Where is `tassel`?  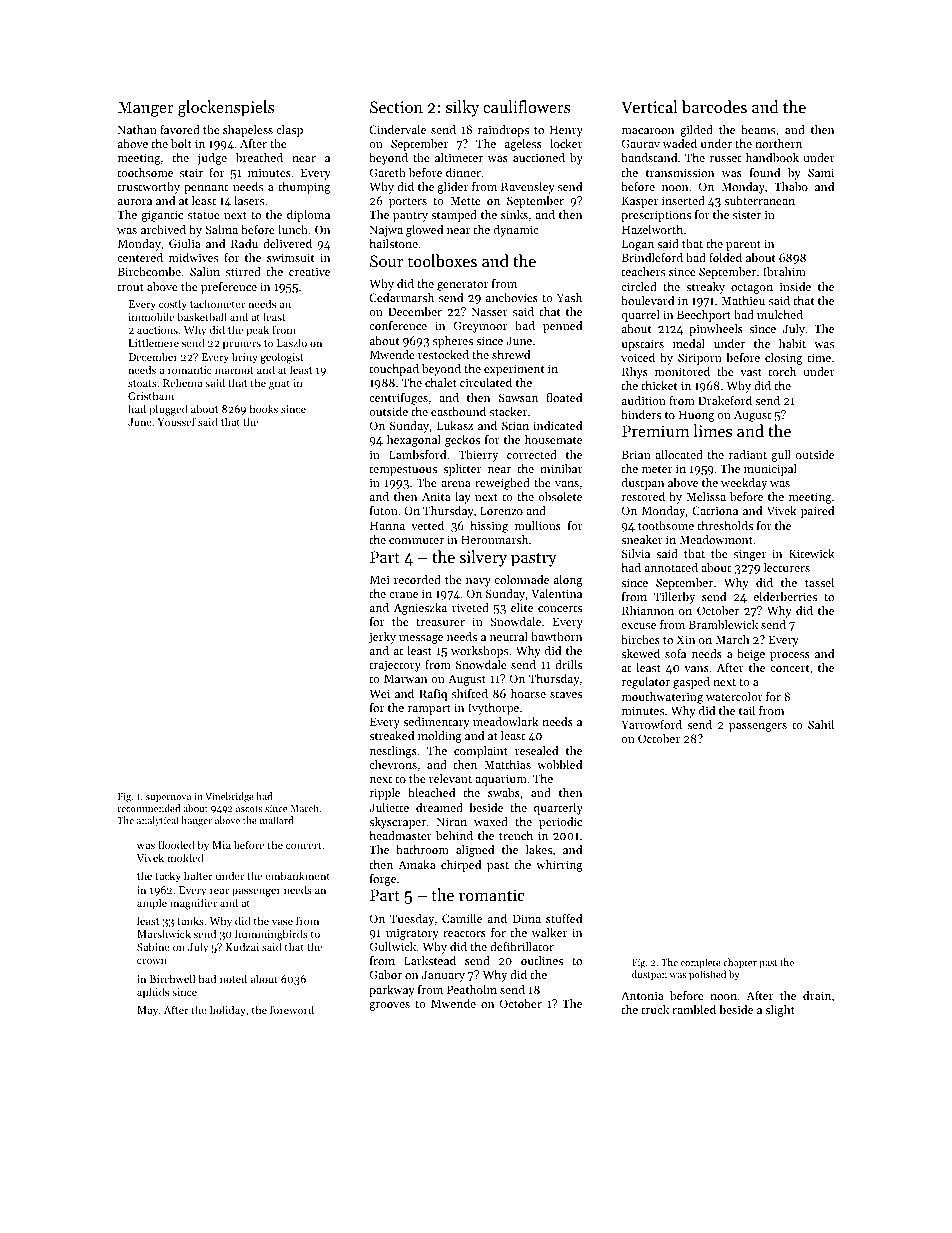 tassel is located at coordinates (819, 582).
